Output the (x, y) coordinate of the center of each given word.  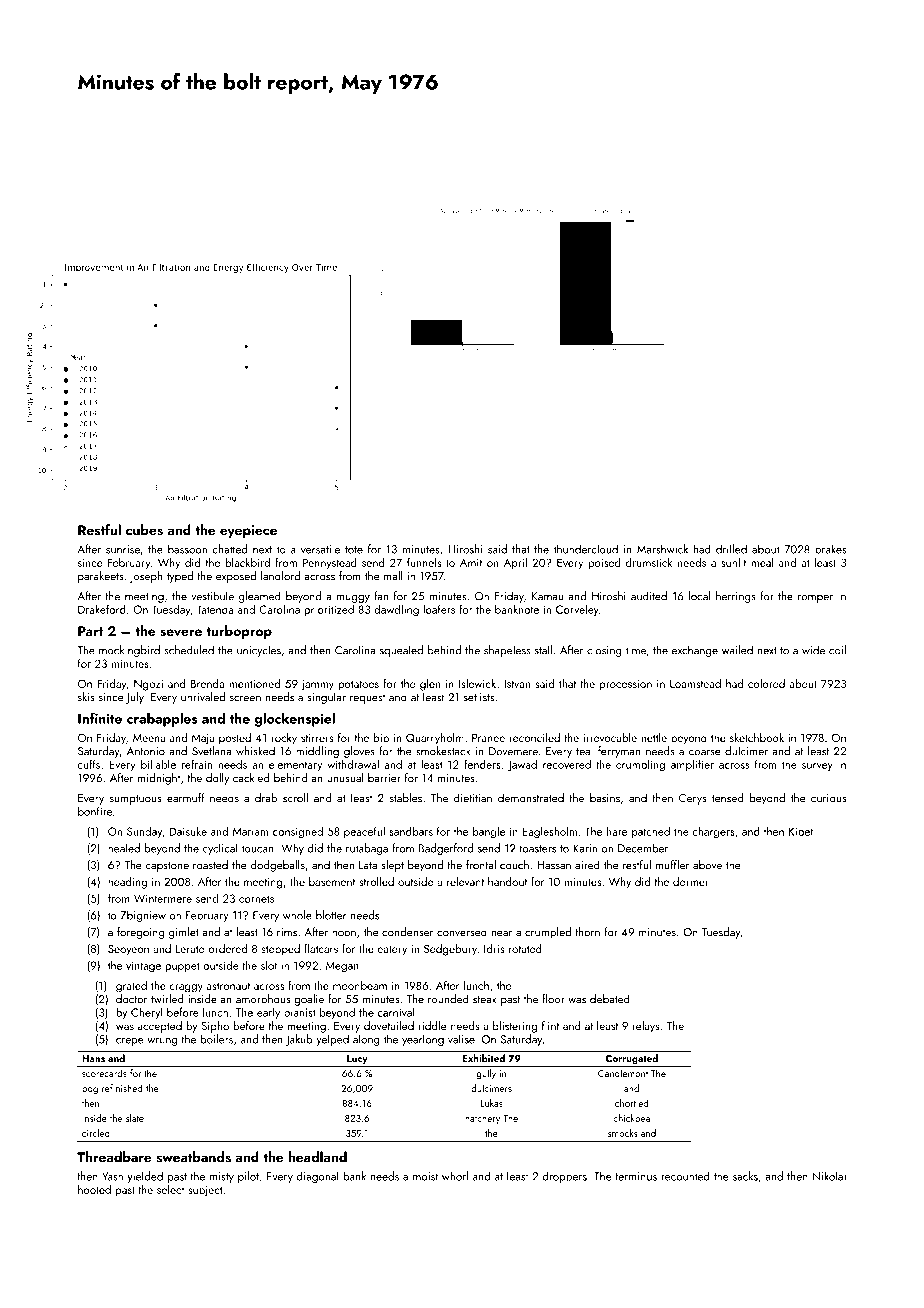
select (170, 1189)
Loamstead (695, 683)
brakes (830, 549)
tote (354, 550)
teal (584, 751)
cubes (144, 530)
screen (245, 699)
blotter (331, 915)
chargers (713, 832)
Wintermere (163, 898)
